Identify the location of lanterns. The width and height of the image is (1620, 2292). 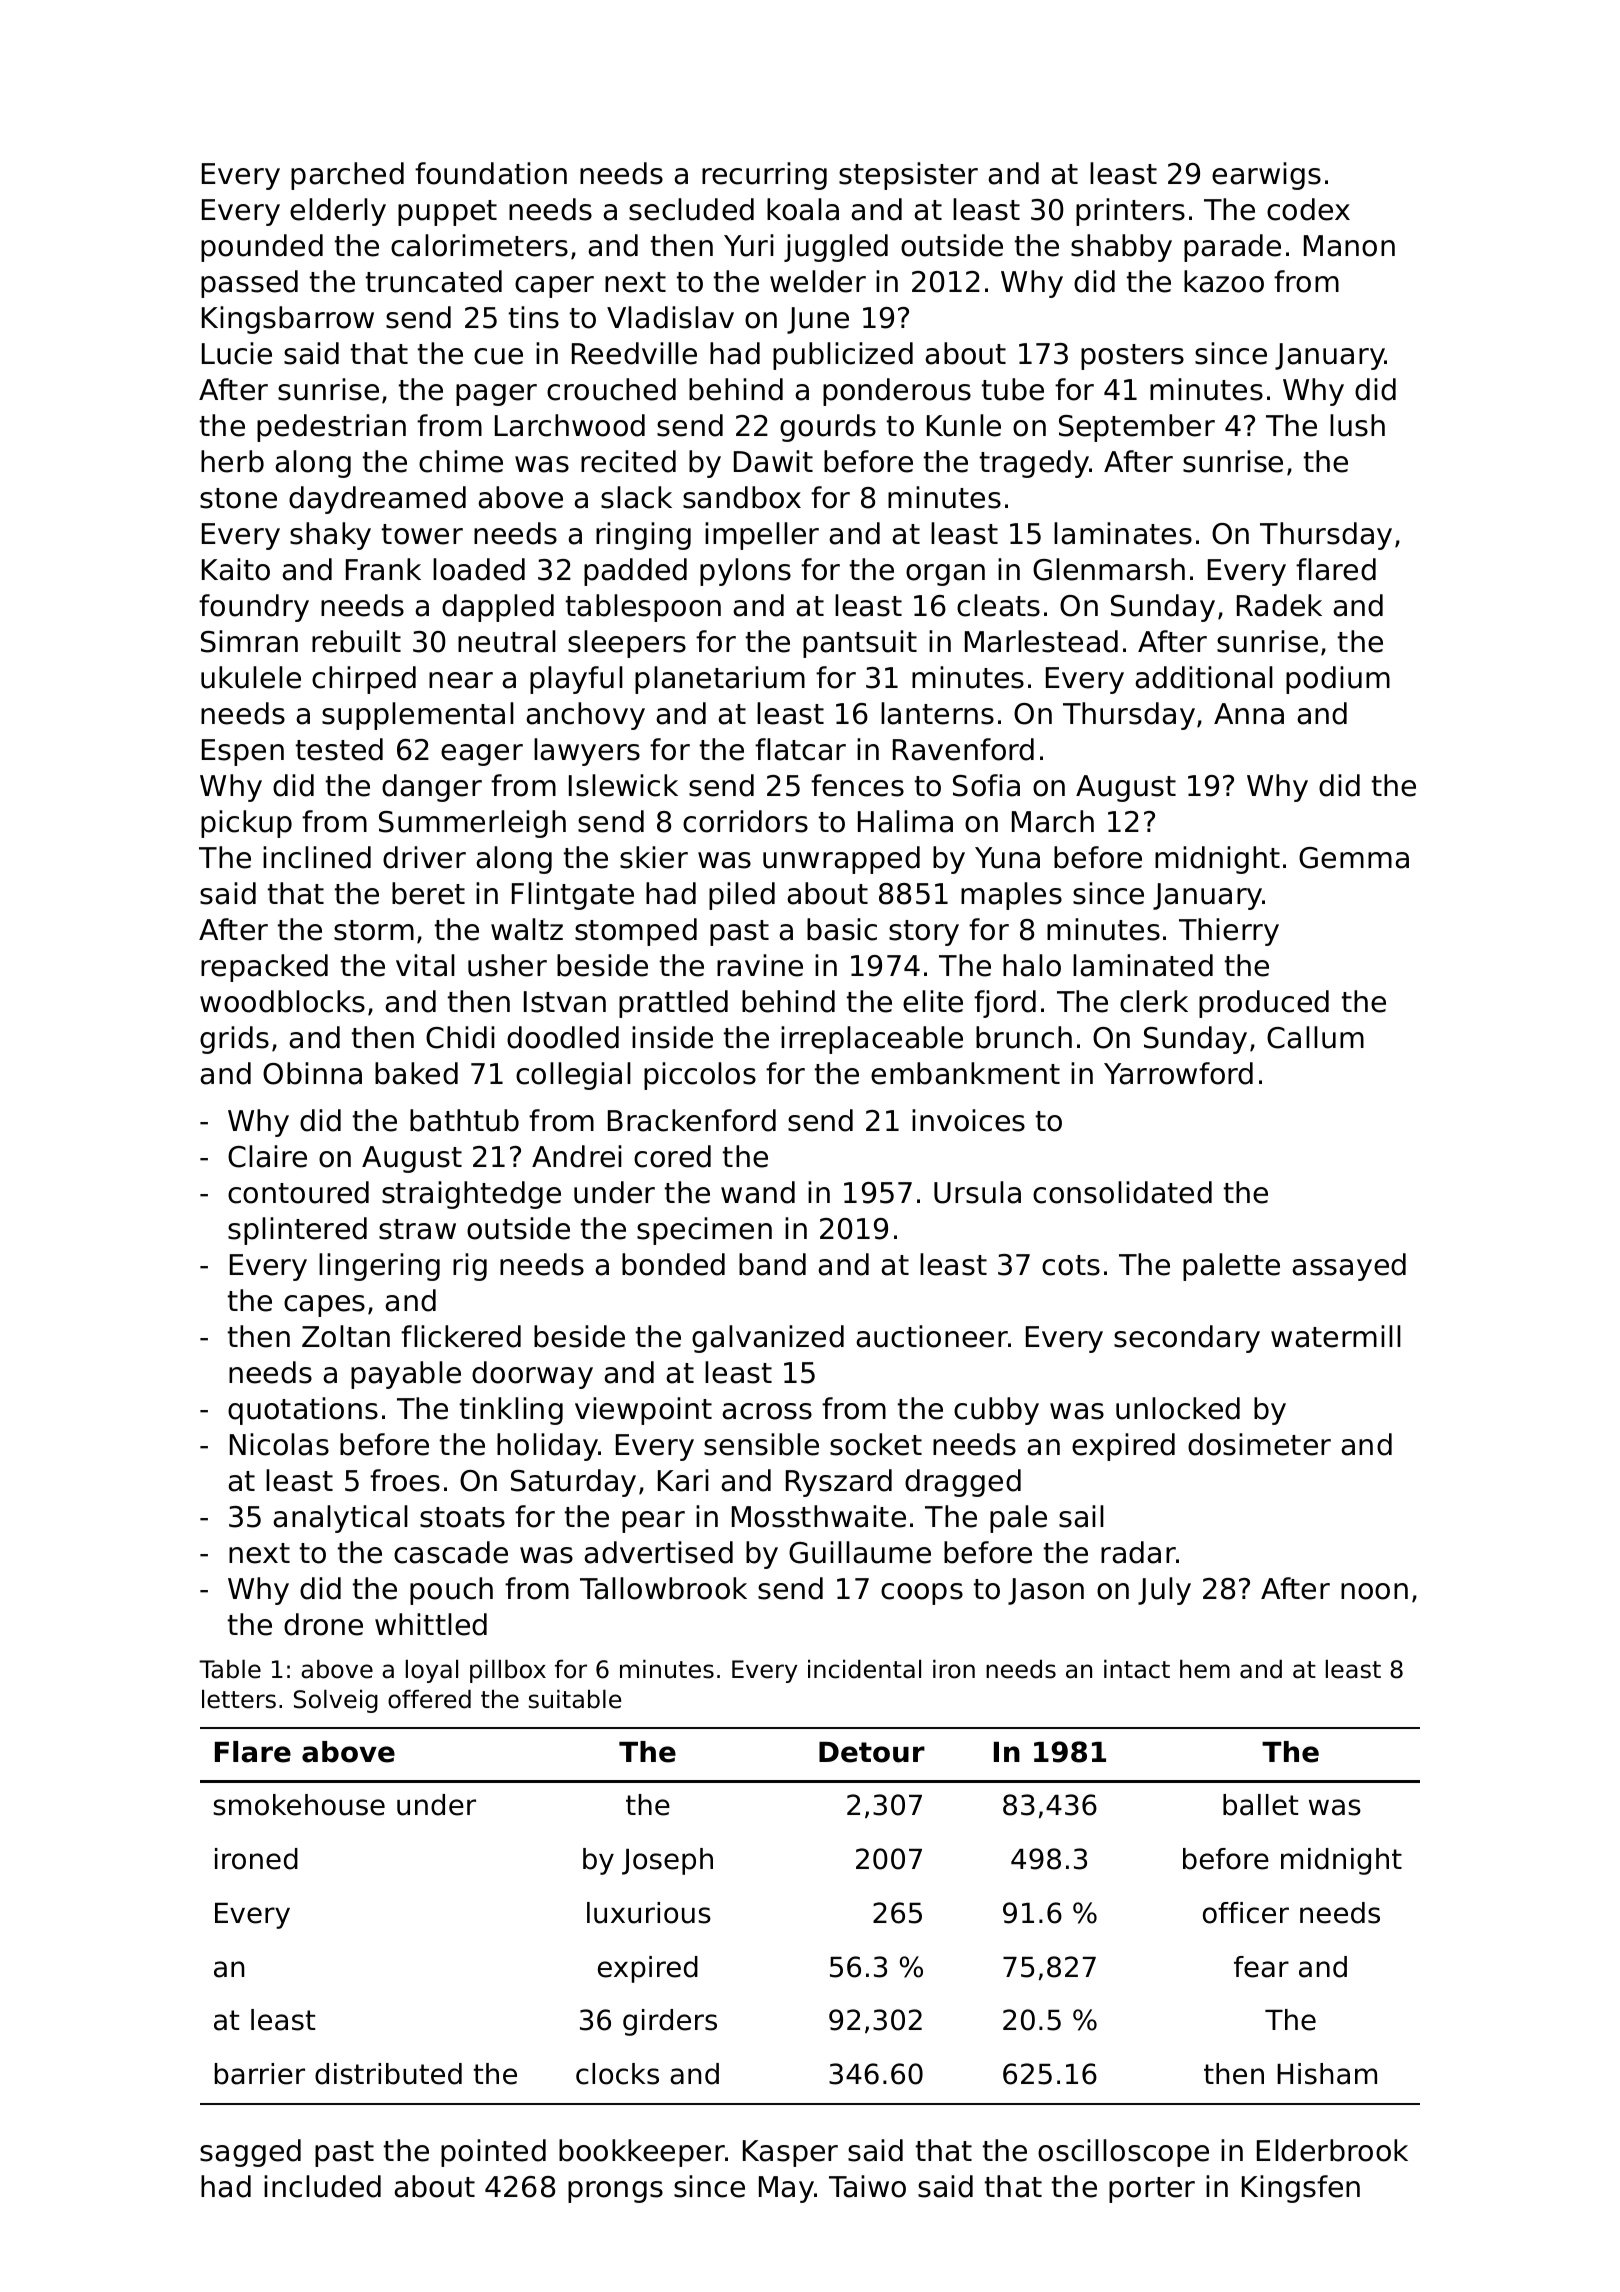
(937, 713).
